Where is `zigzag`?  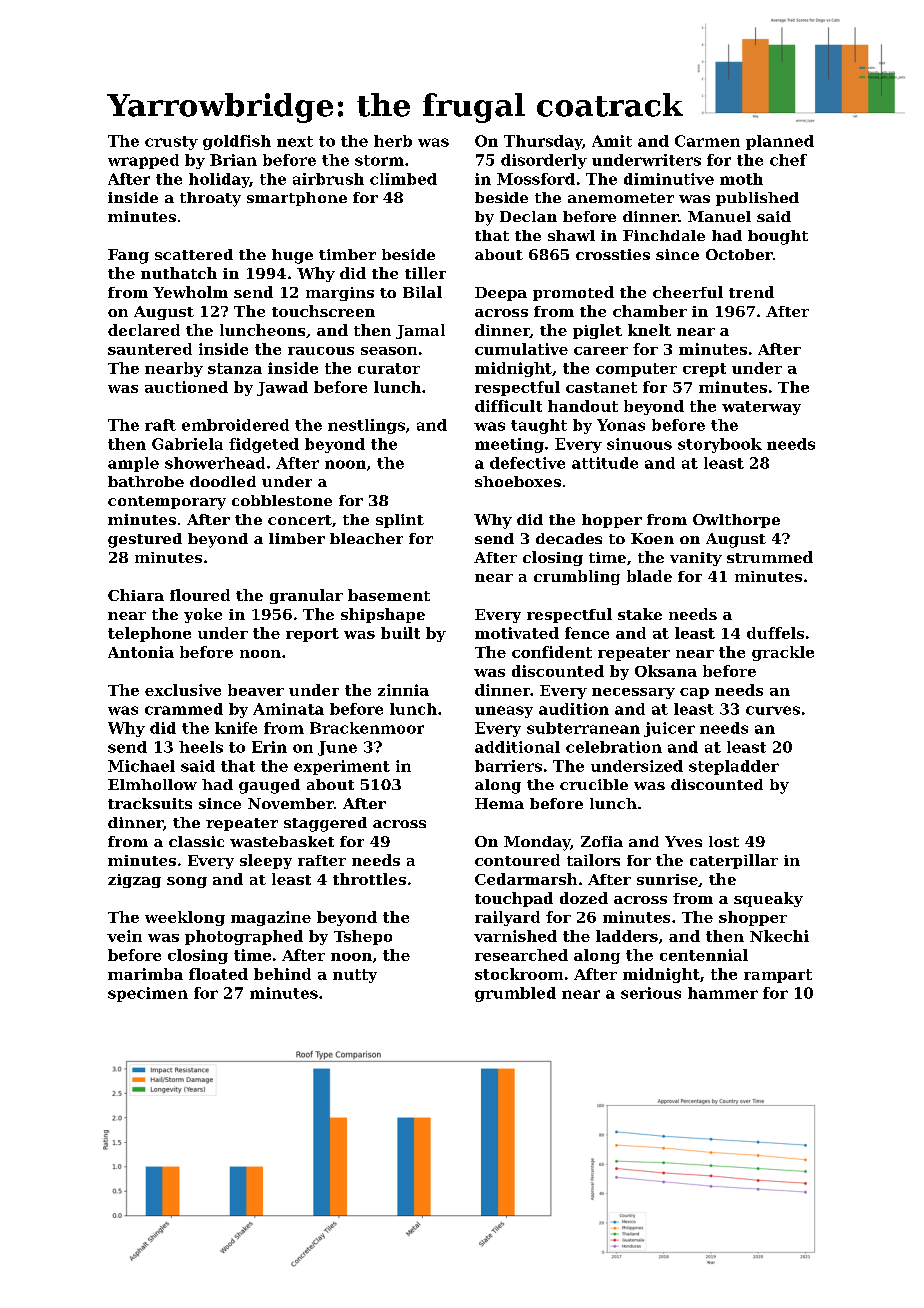 zigzag is located at coordinates (134, 881).
